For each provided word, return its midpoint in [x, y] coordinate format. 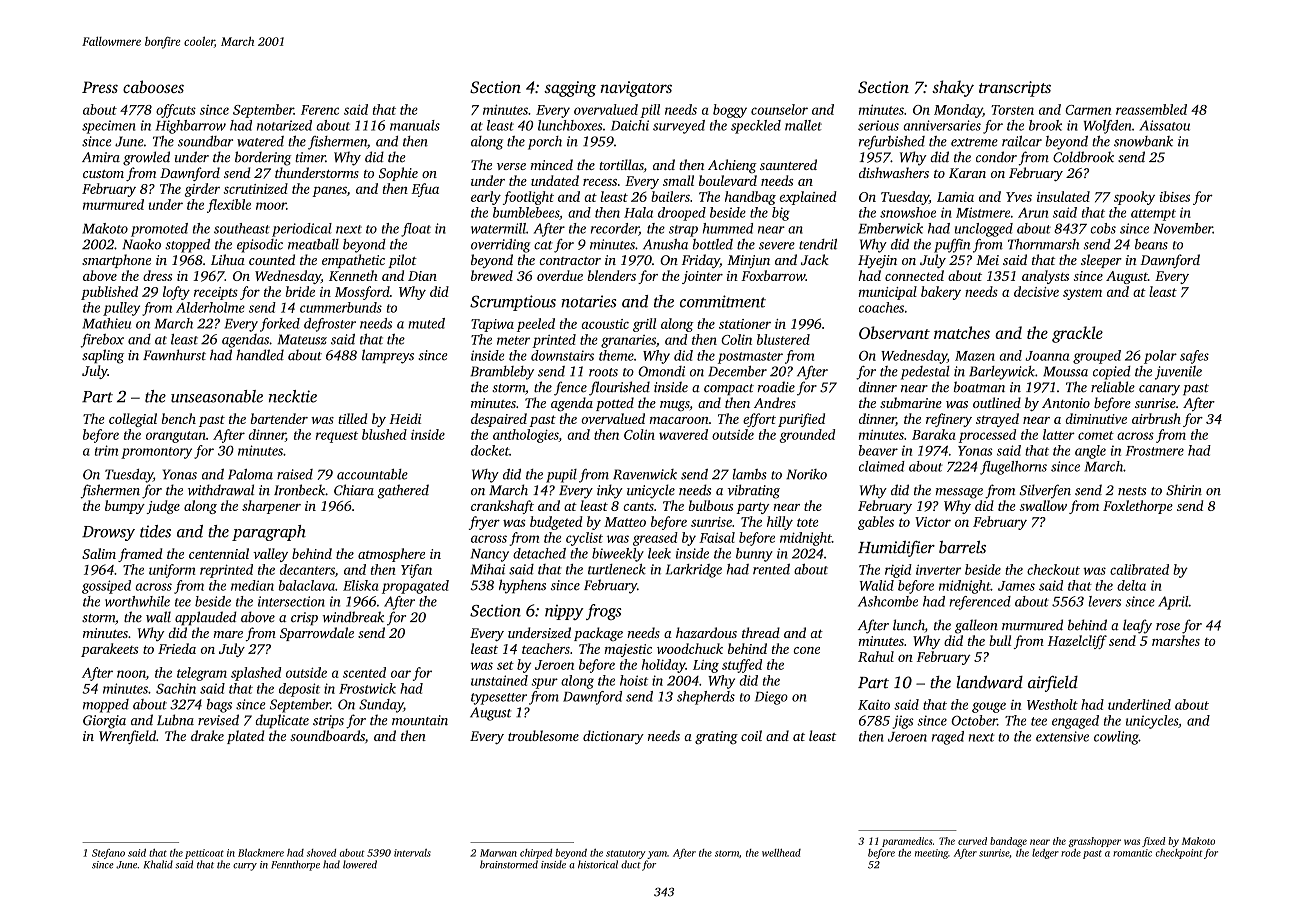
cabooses [153, 86]
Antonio [1066, 403]
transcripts [1015, 89]
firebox [102, 341]
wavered [683, 434]
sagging [570, 89]
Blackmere [261, 853]
